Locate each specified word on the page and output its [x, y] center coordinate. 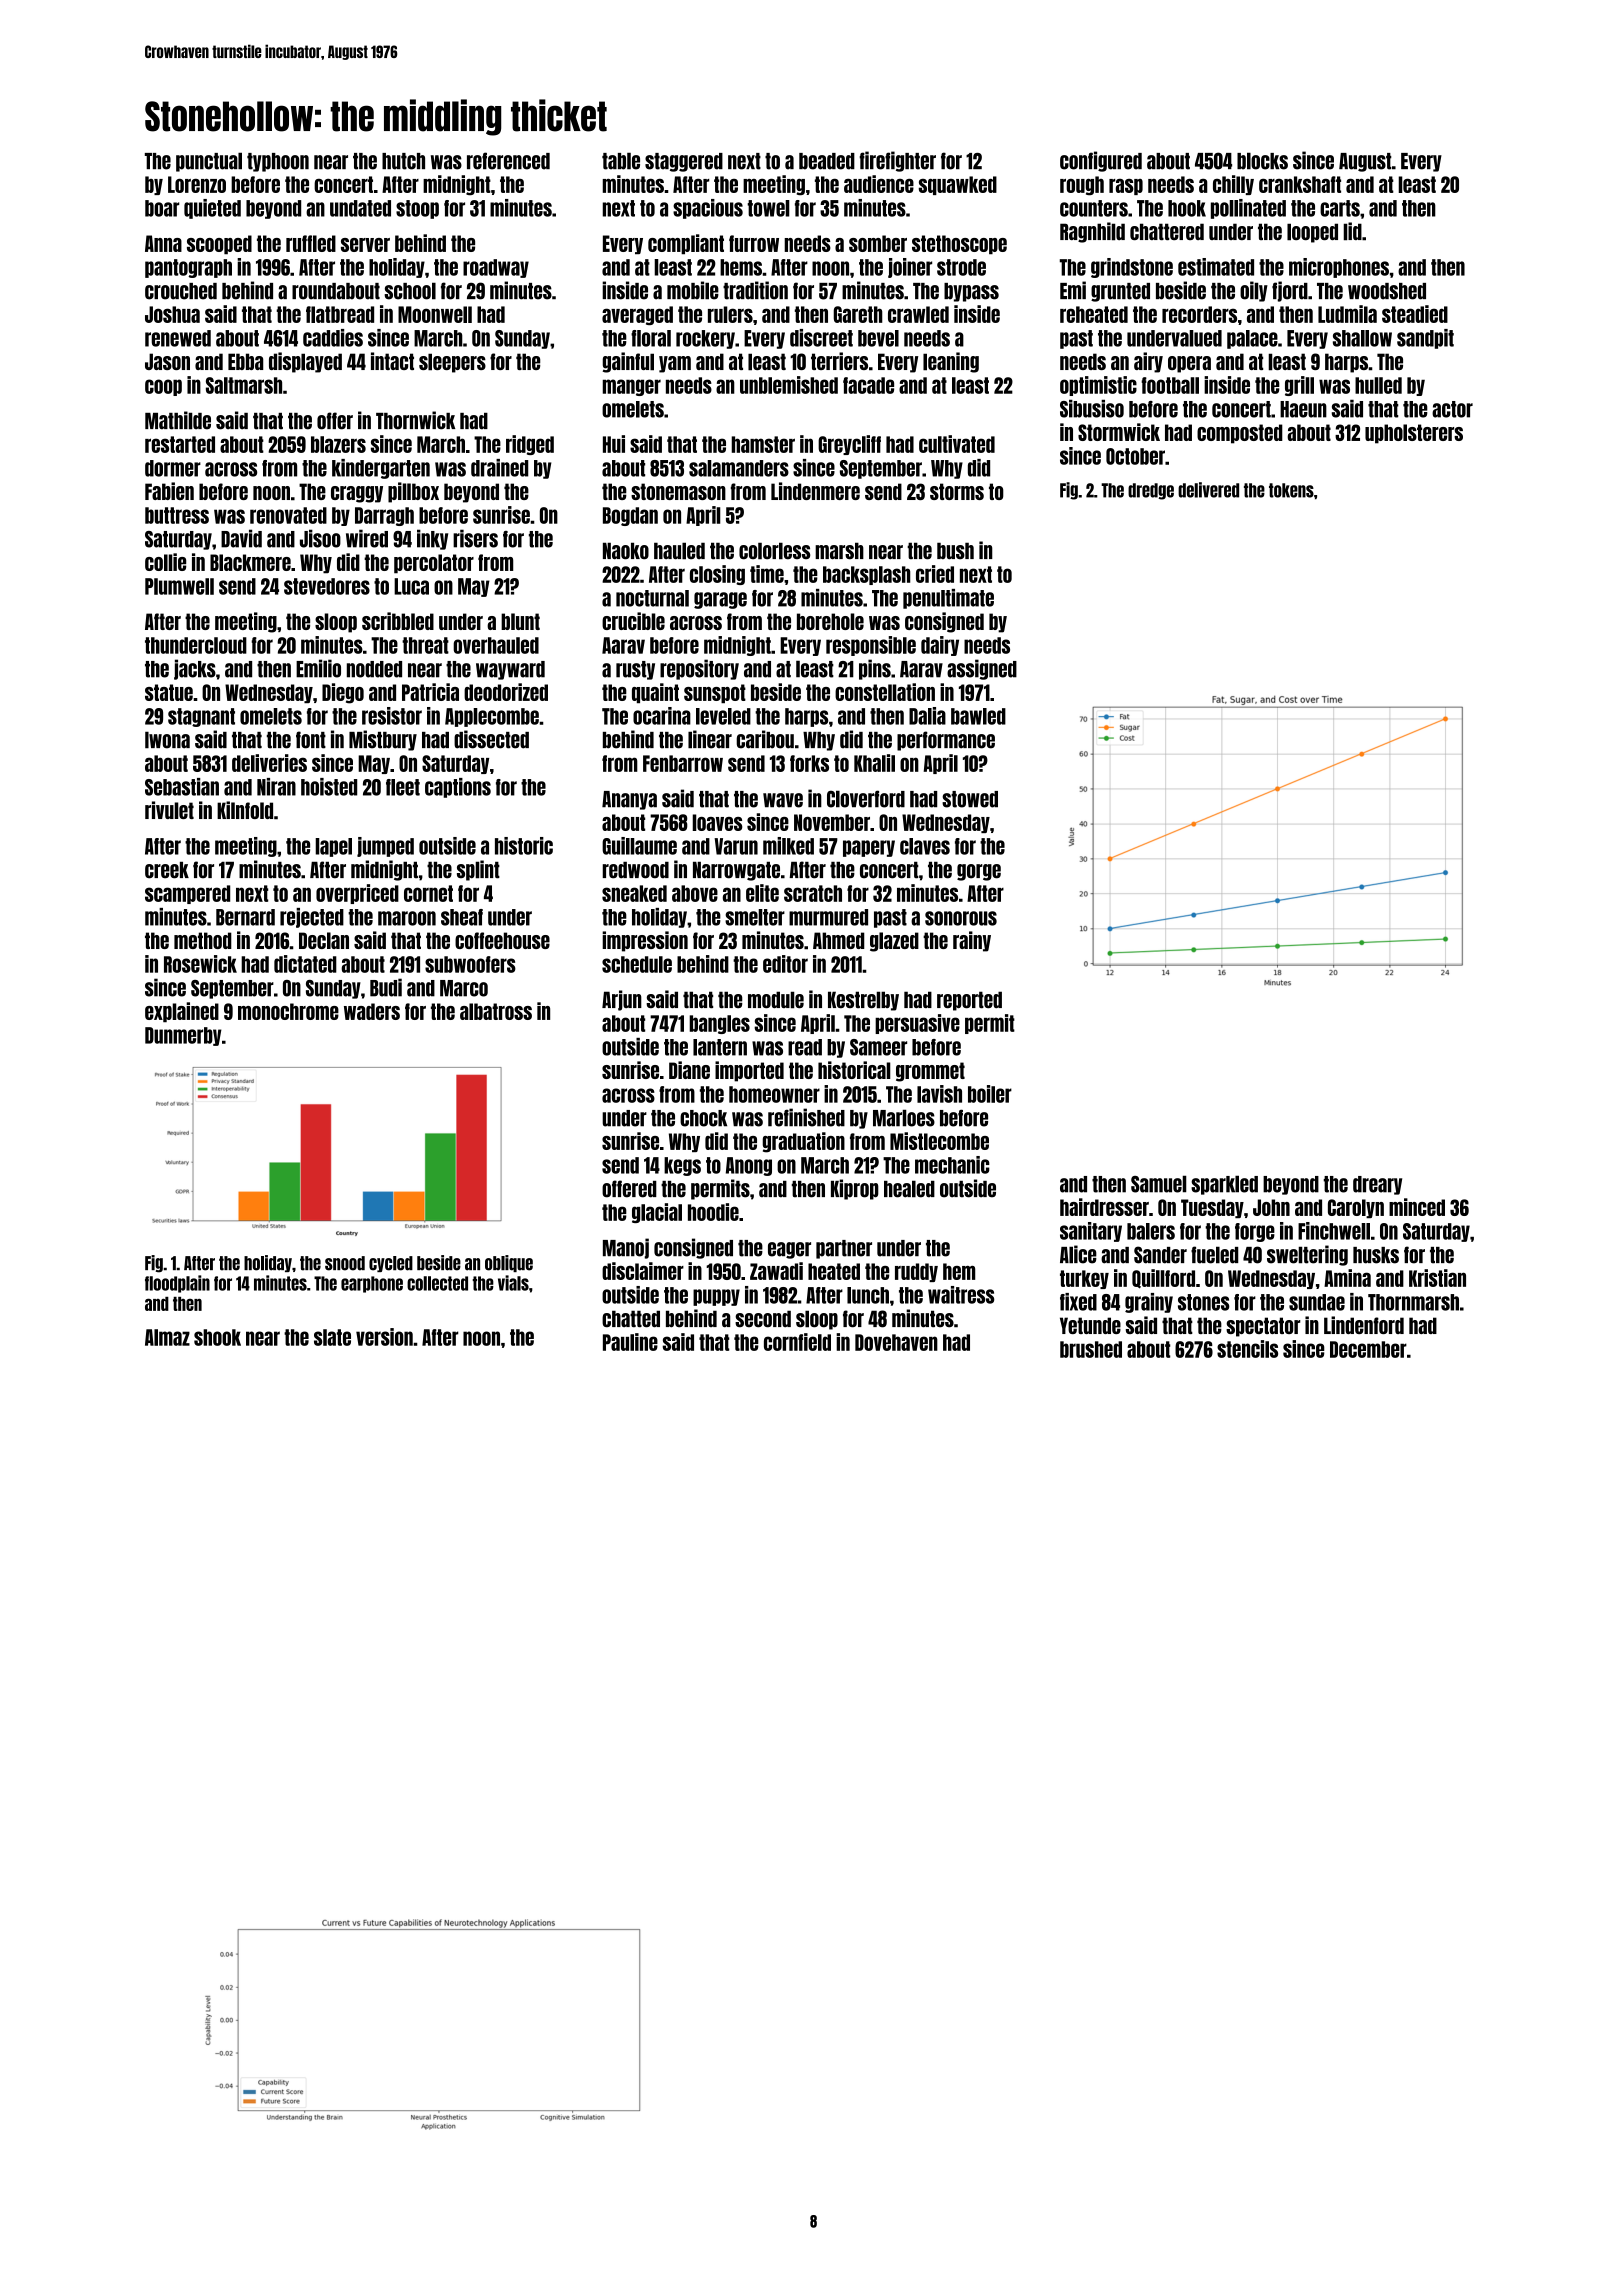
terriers [839, 361]
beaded [827, 161]
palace [1252, 339]
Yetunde [1090, 1325]
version [384, 1337]
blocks [1262, 161]
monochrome [288, 1011]
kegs [682, 1166]
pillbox [413, 492]
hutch [403, 161]
